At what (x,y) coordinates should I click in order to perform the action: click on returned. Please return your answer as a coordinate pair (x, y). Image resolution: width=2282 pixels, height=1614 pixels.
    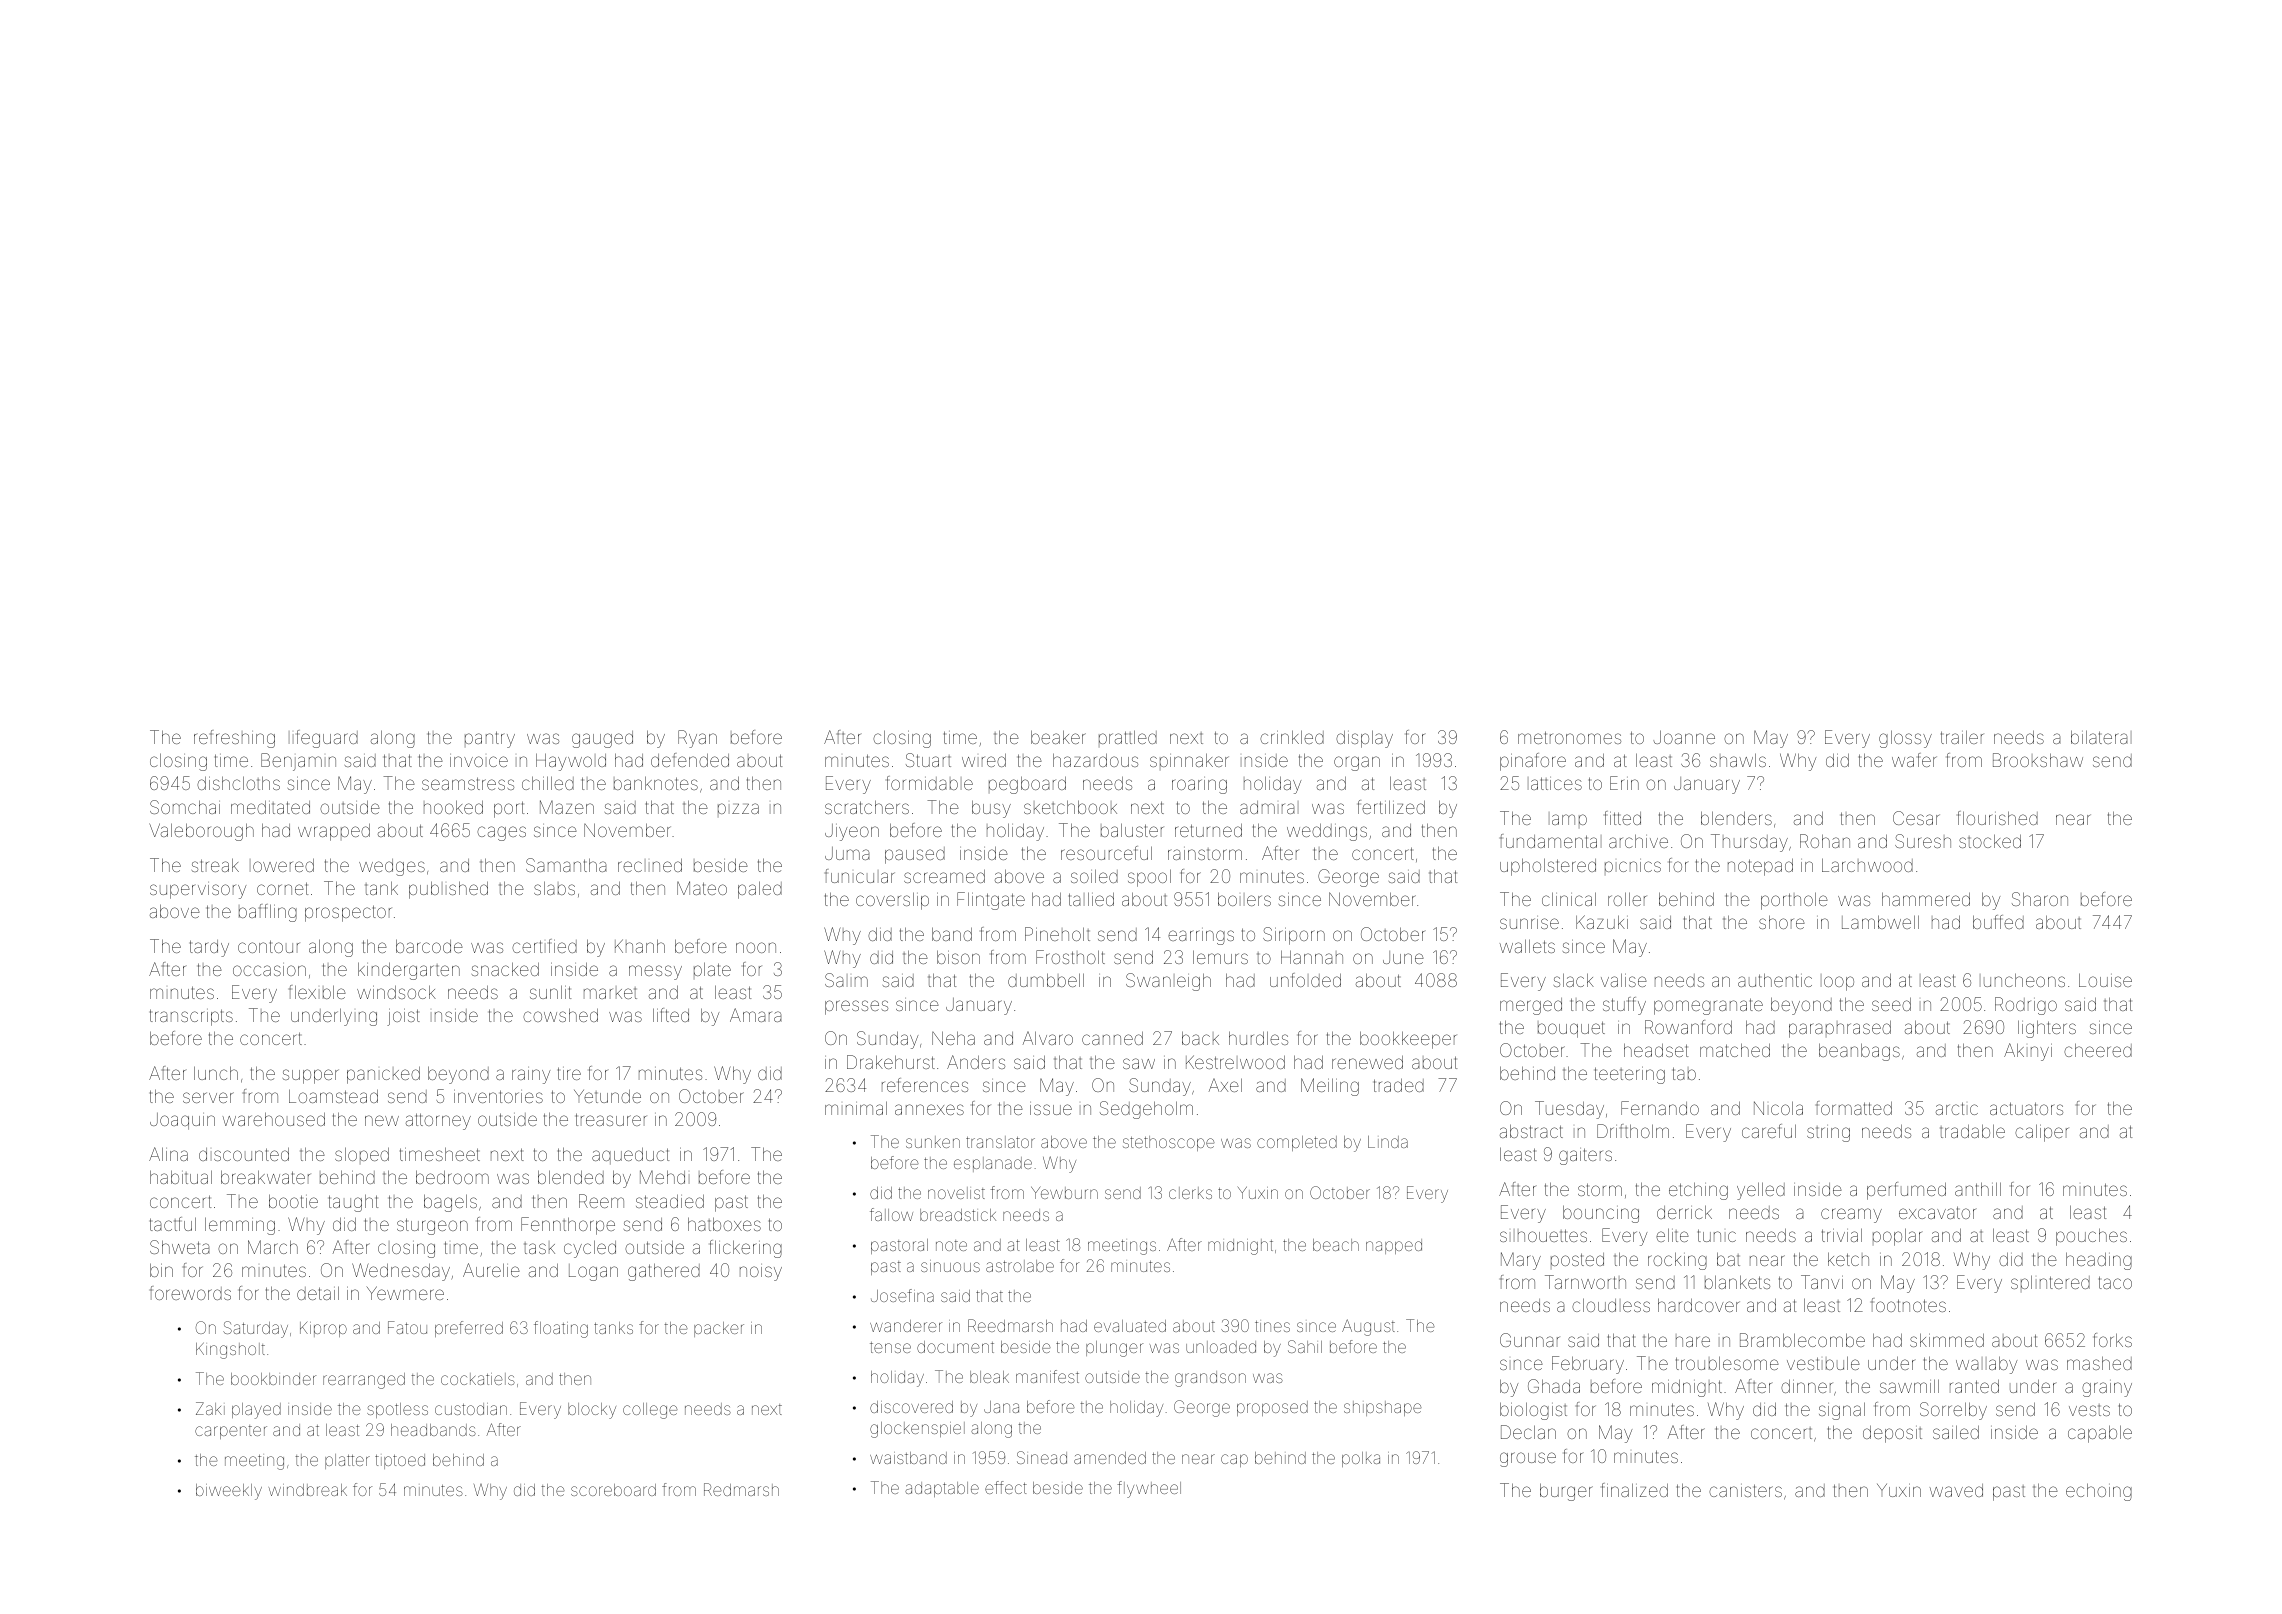
    Looking at the image, I should click on (1208, 830).
